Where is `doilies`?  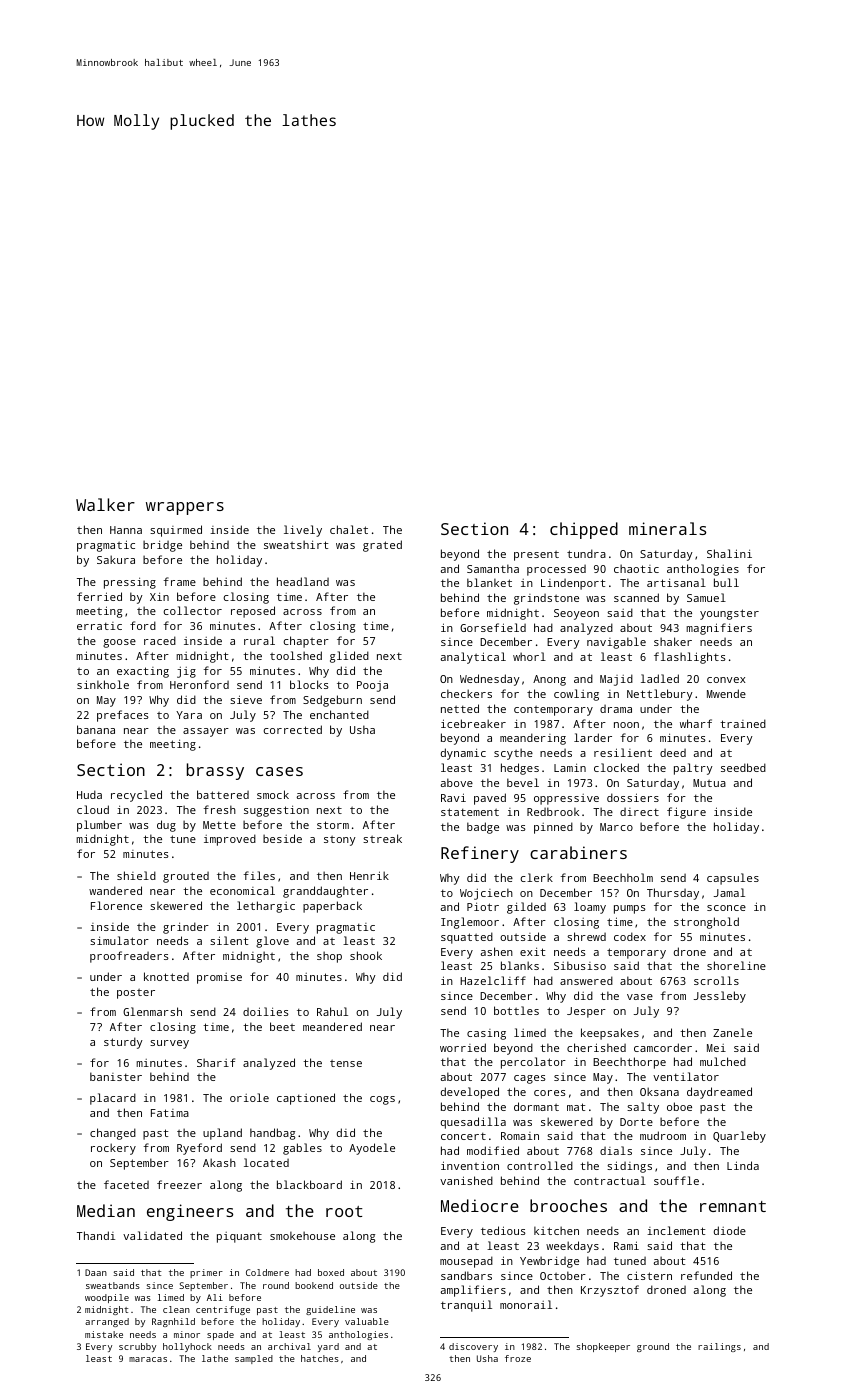 doilies is located at coordinates (266, 1011).
